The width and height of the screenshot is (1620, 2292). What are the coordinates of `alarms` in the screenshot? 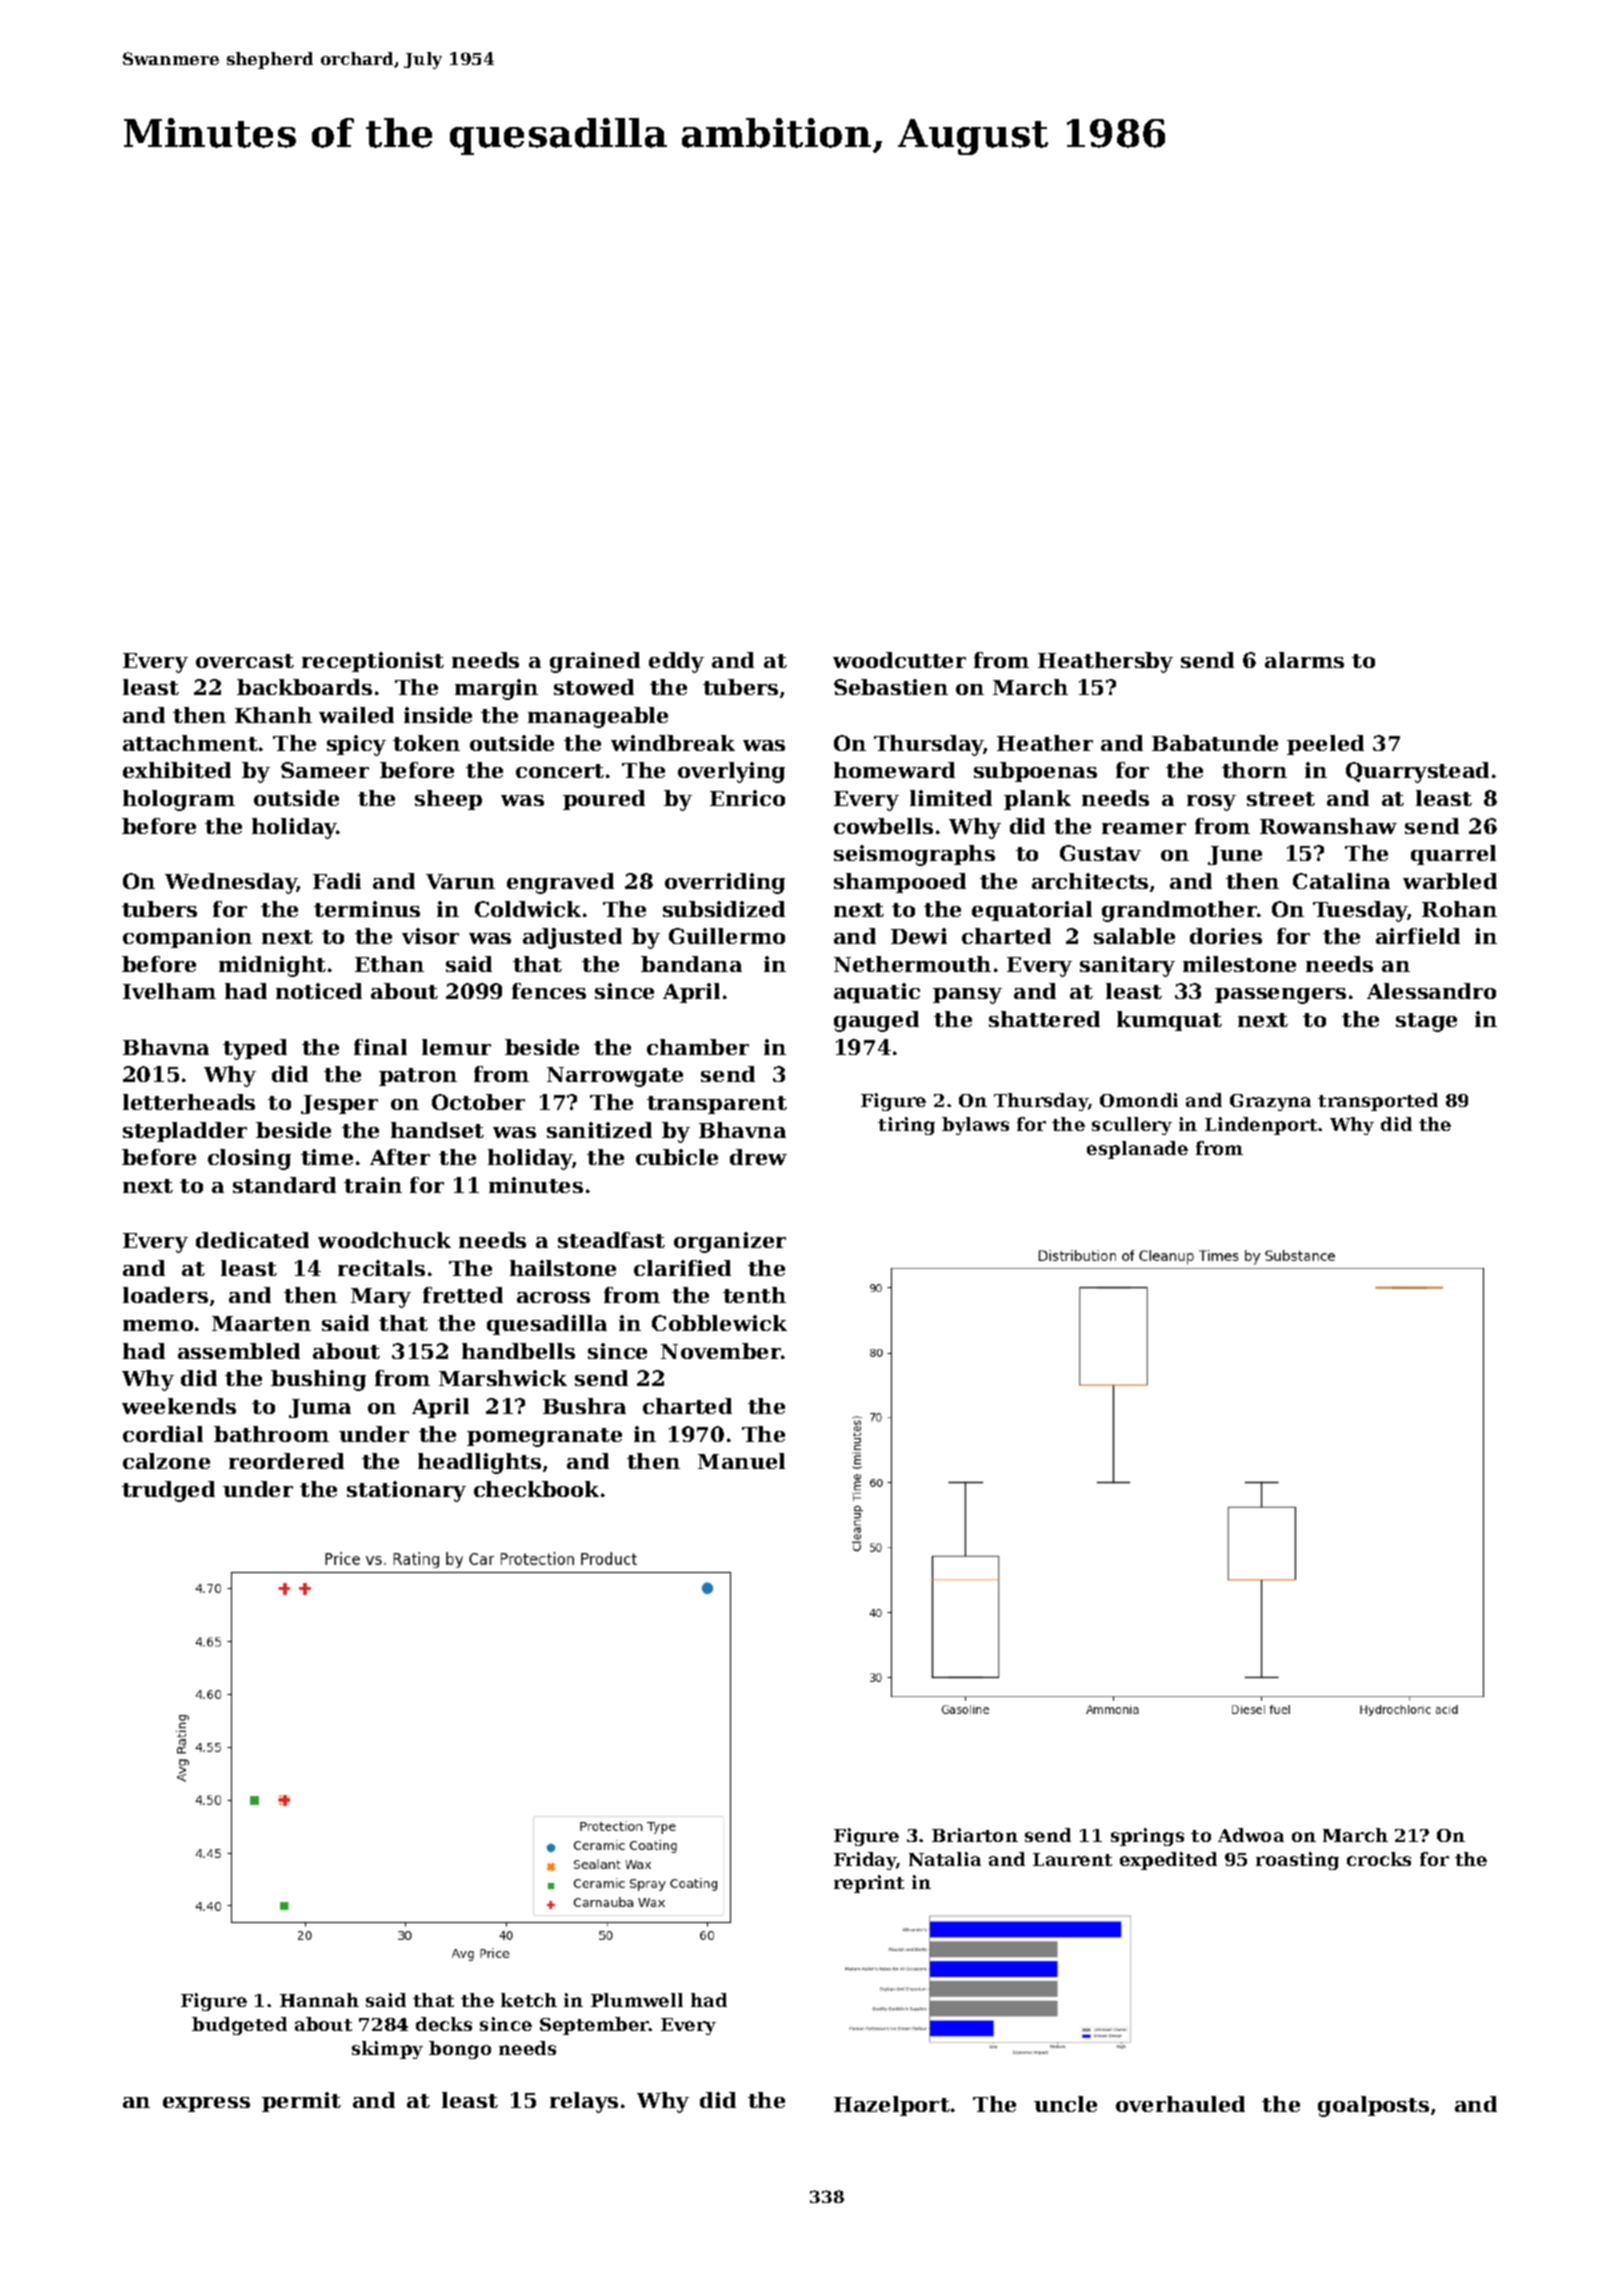 It's located at (1304, 660).
